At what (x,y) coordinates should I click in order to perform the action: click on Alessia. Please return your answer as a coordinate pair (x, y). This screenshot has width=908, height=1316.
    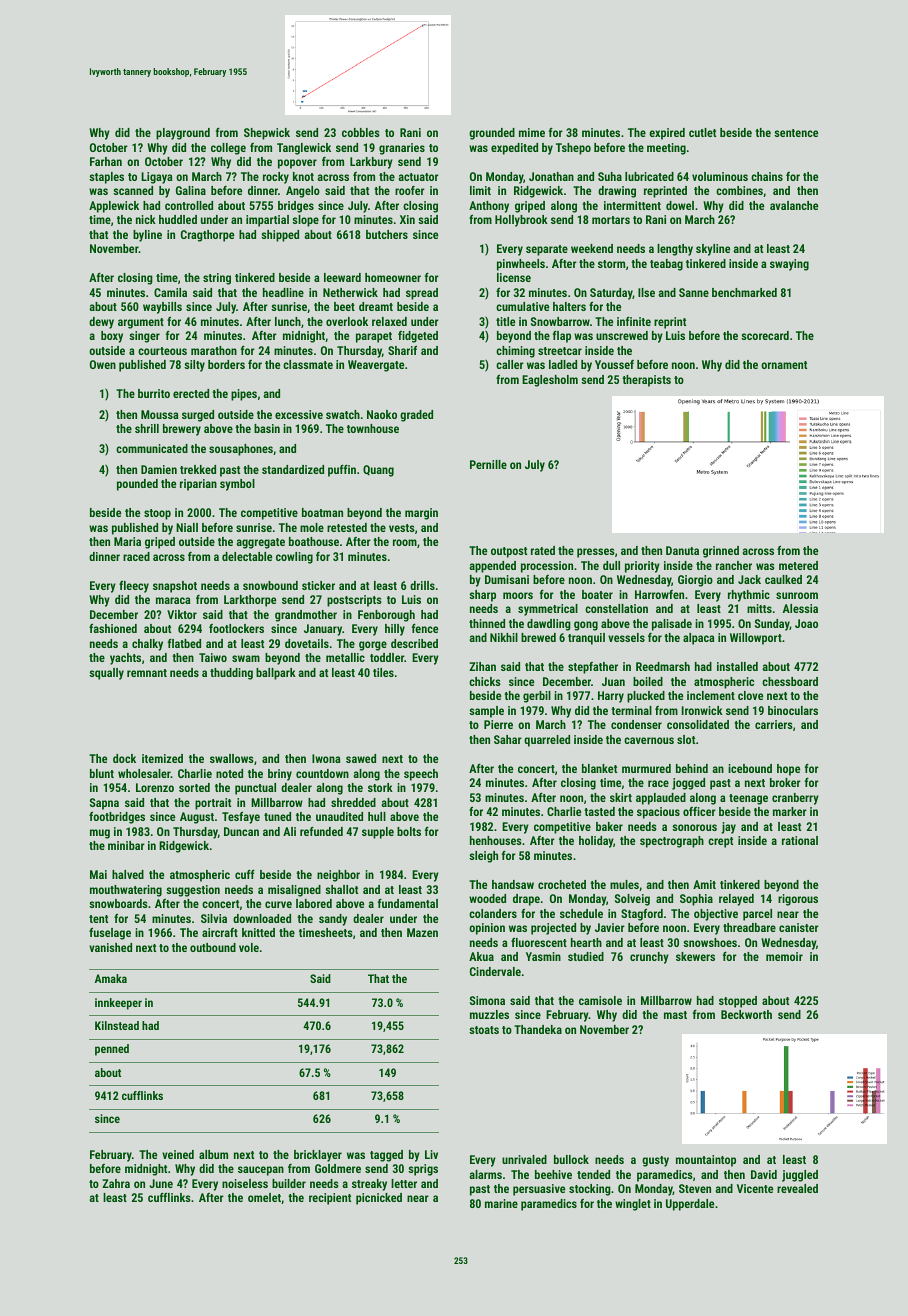
    Looking at the image, I should click on (800, 608).
